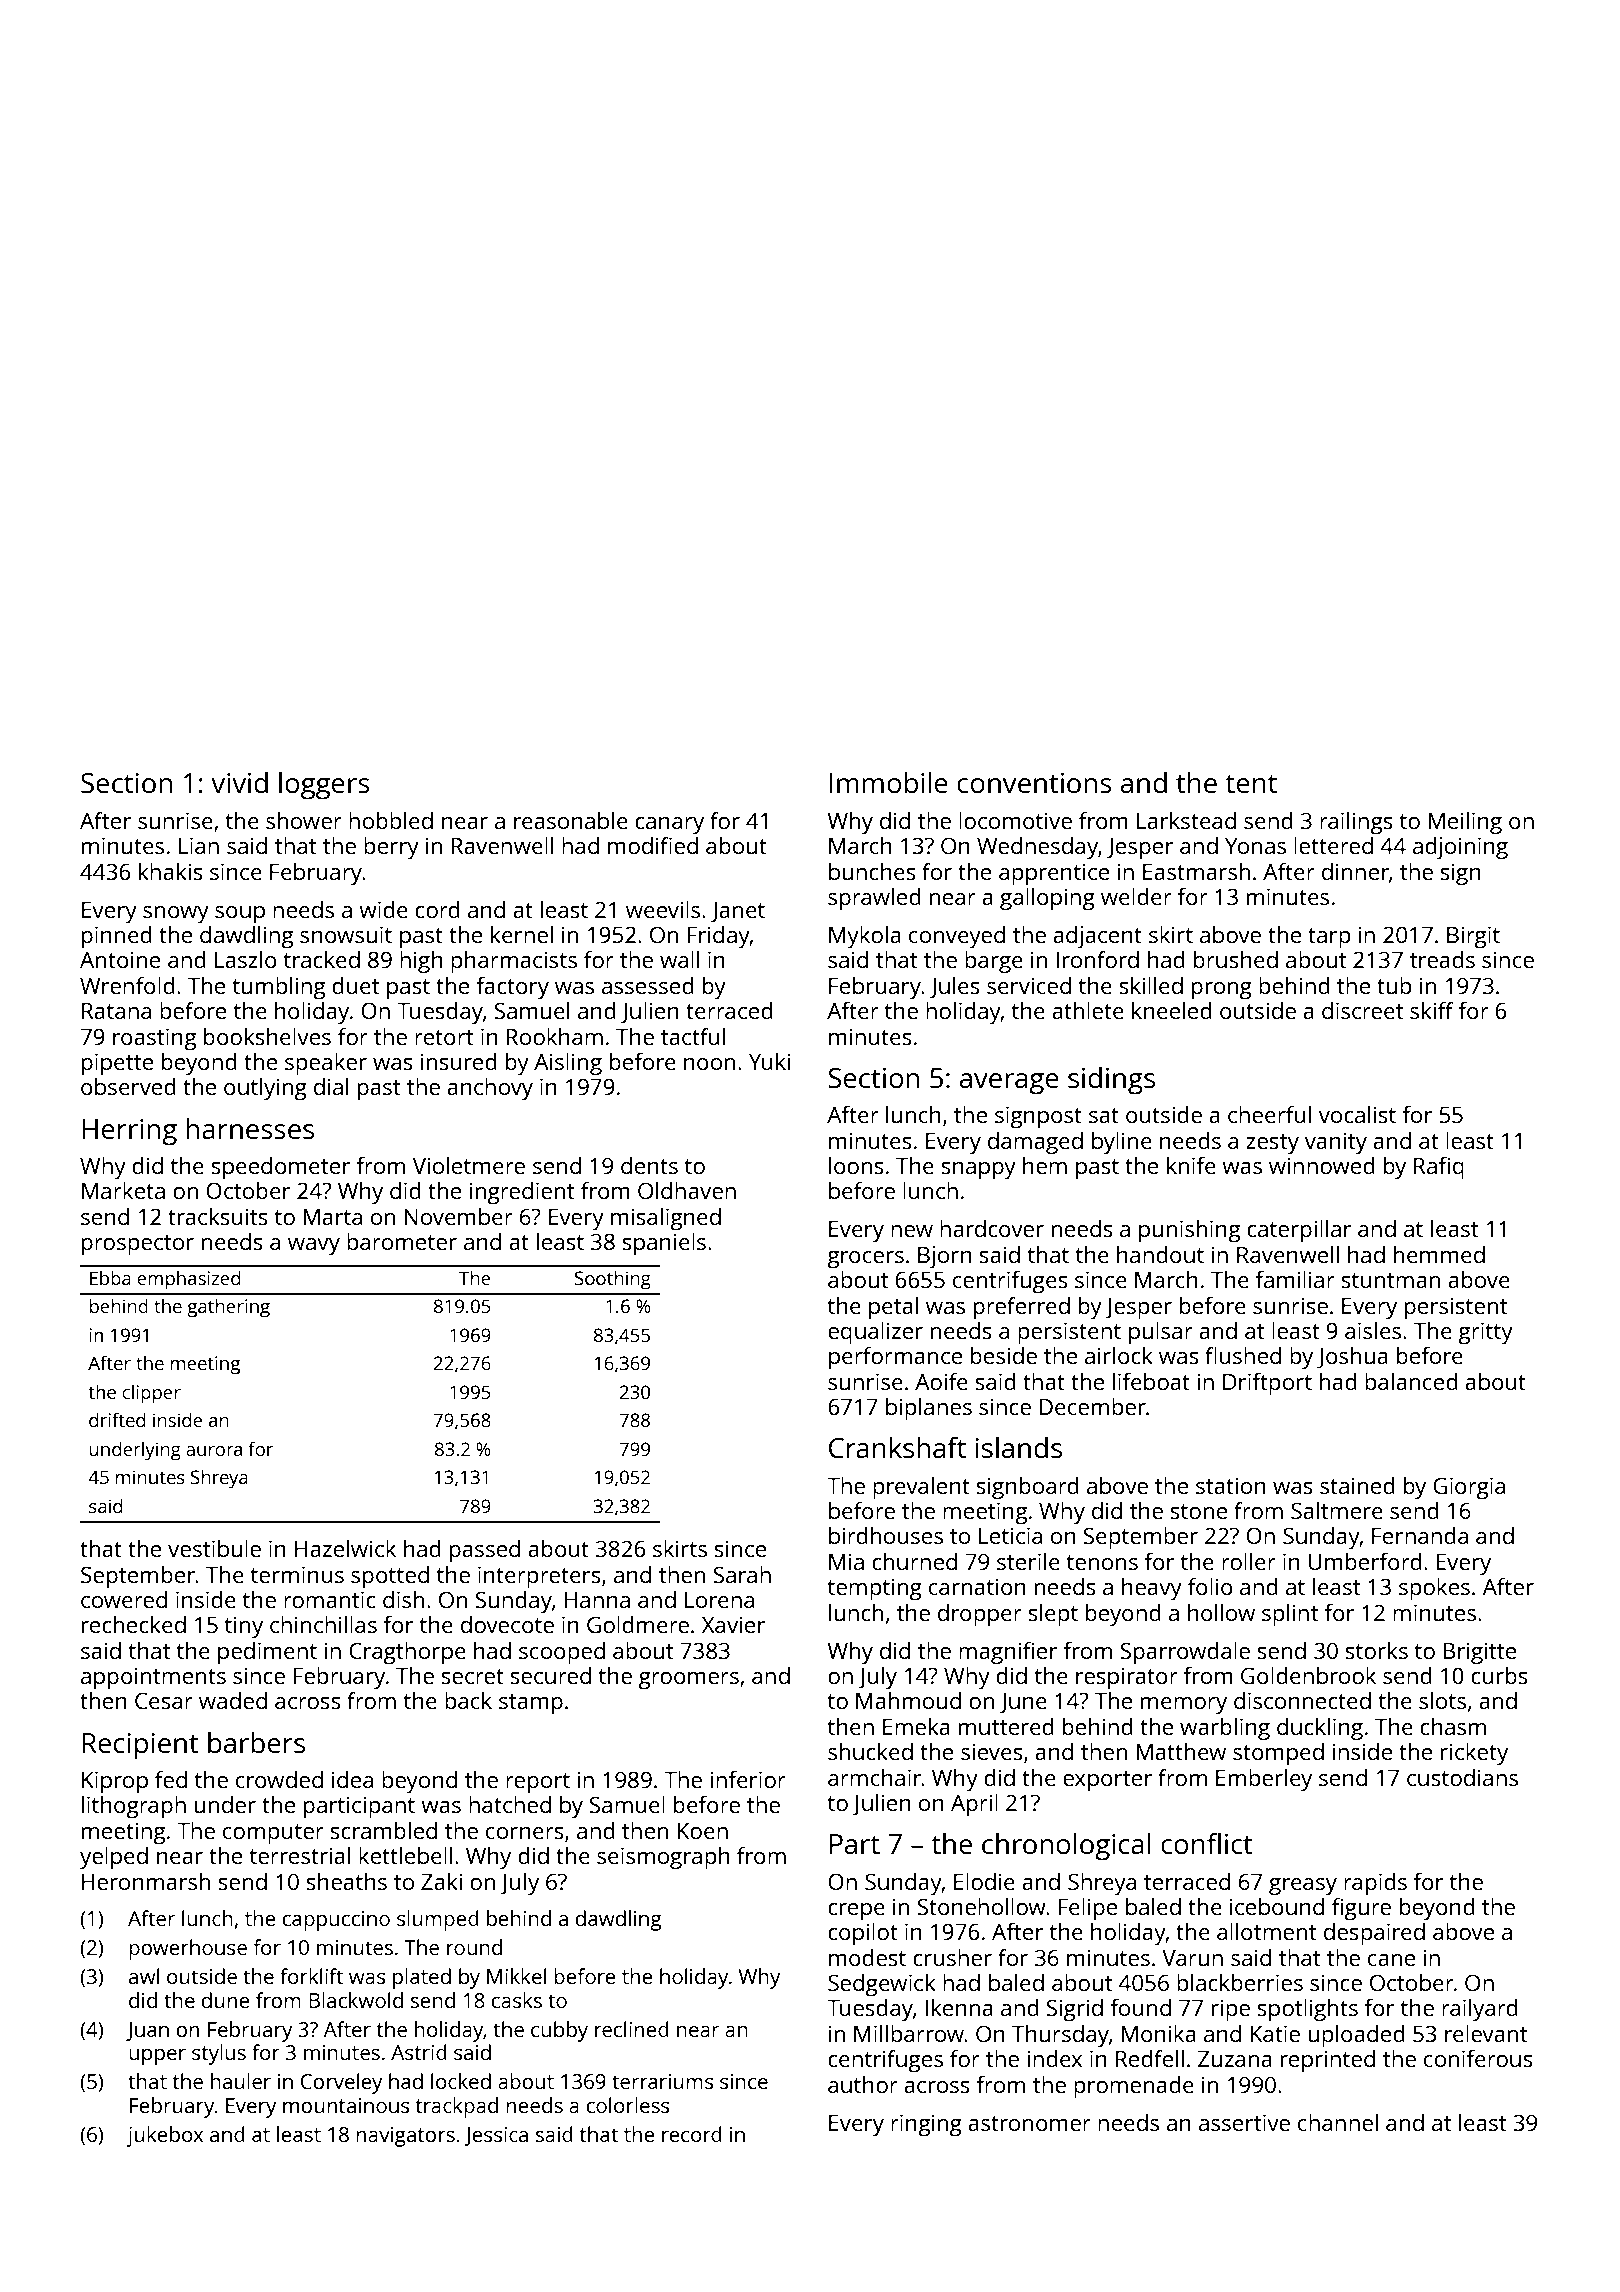 The height and width of the document is (2292, 1620). Describe the element at coordinates (117, 1419) in the document. I see `drifted` at that location.
